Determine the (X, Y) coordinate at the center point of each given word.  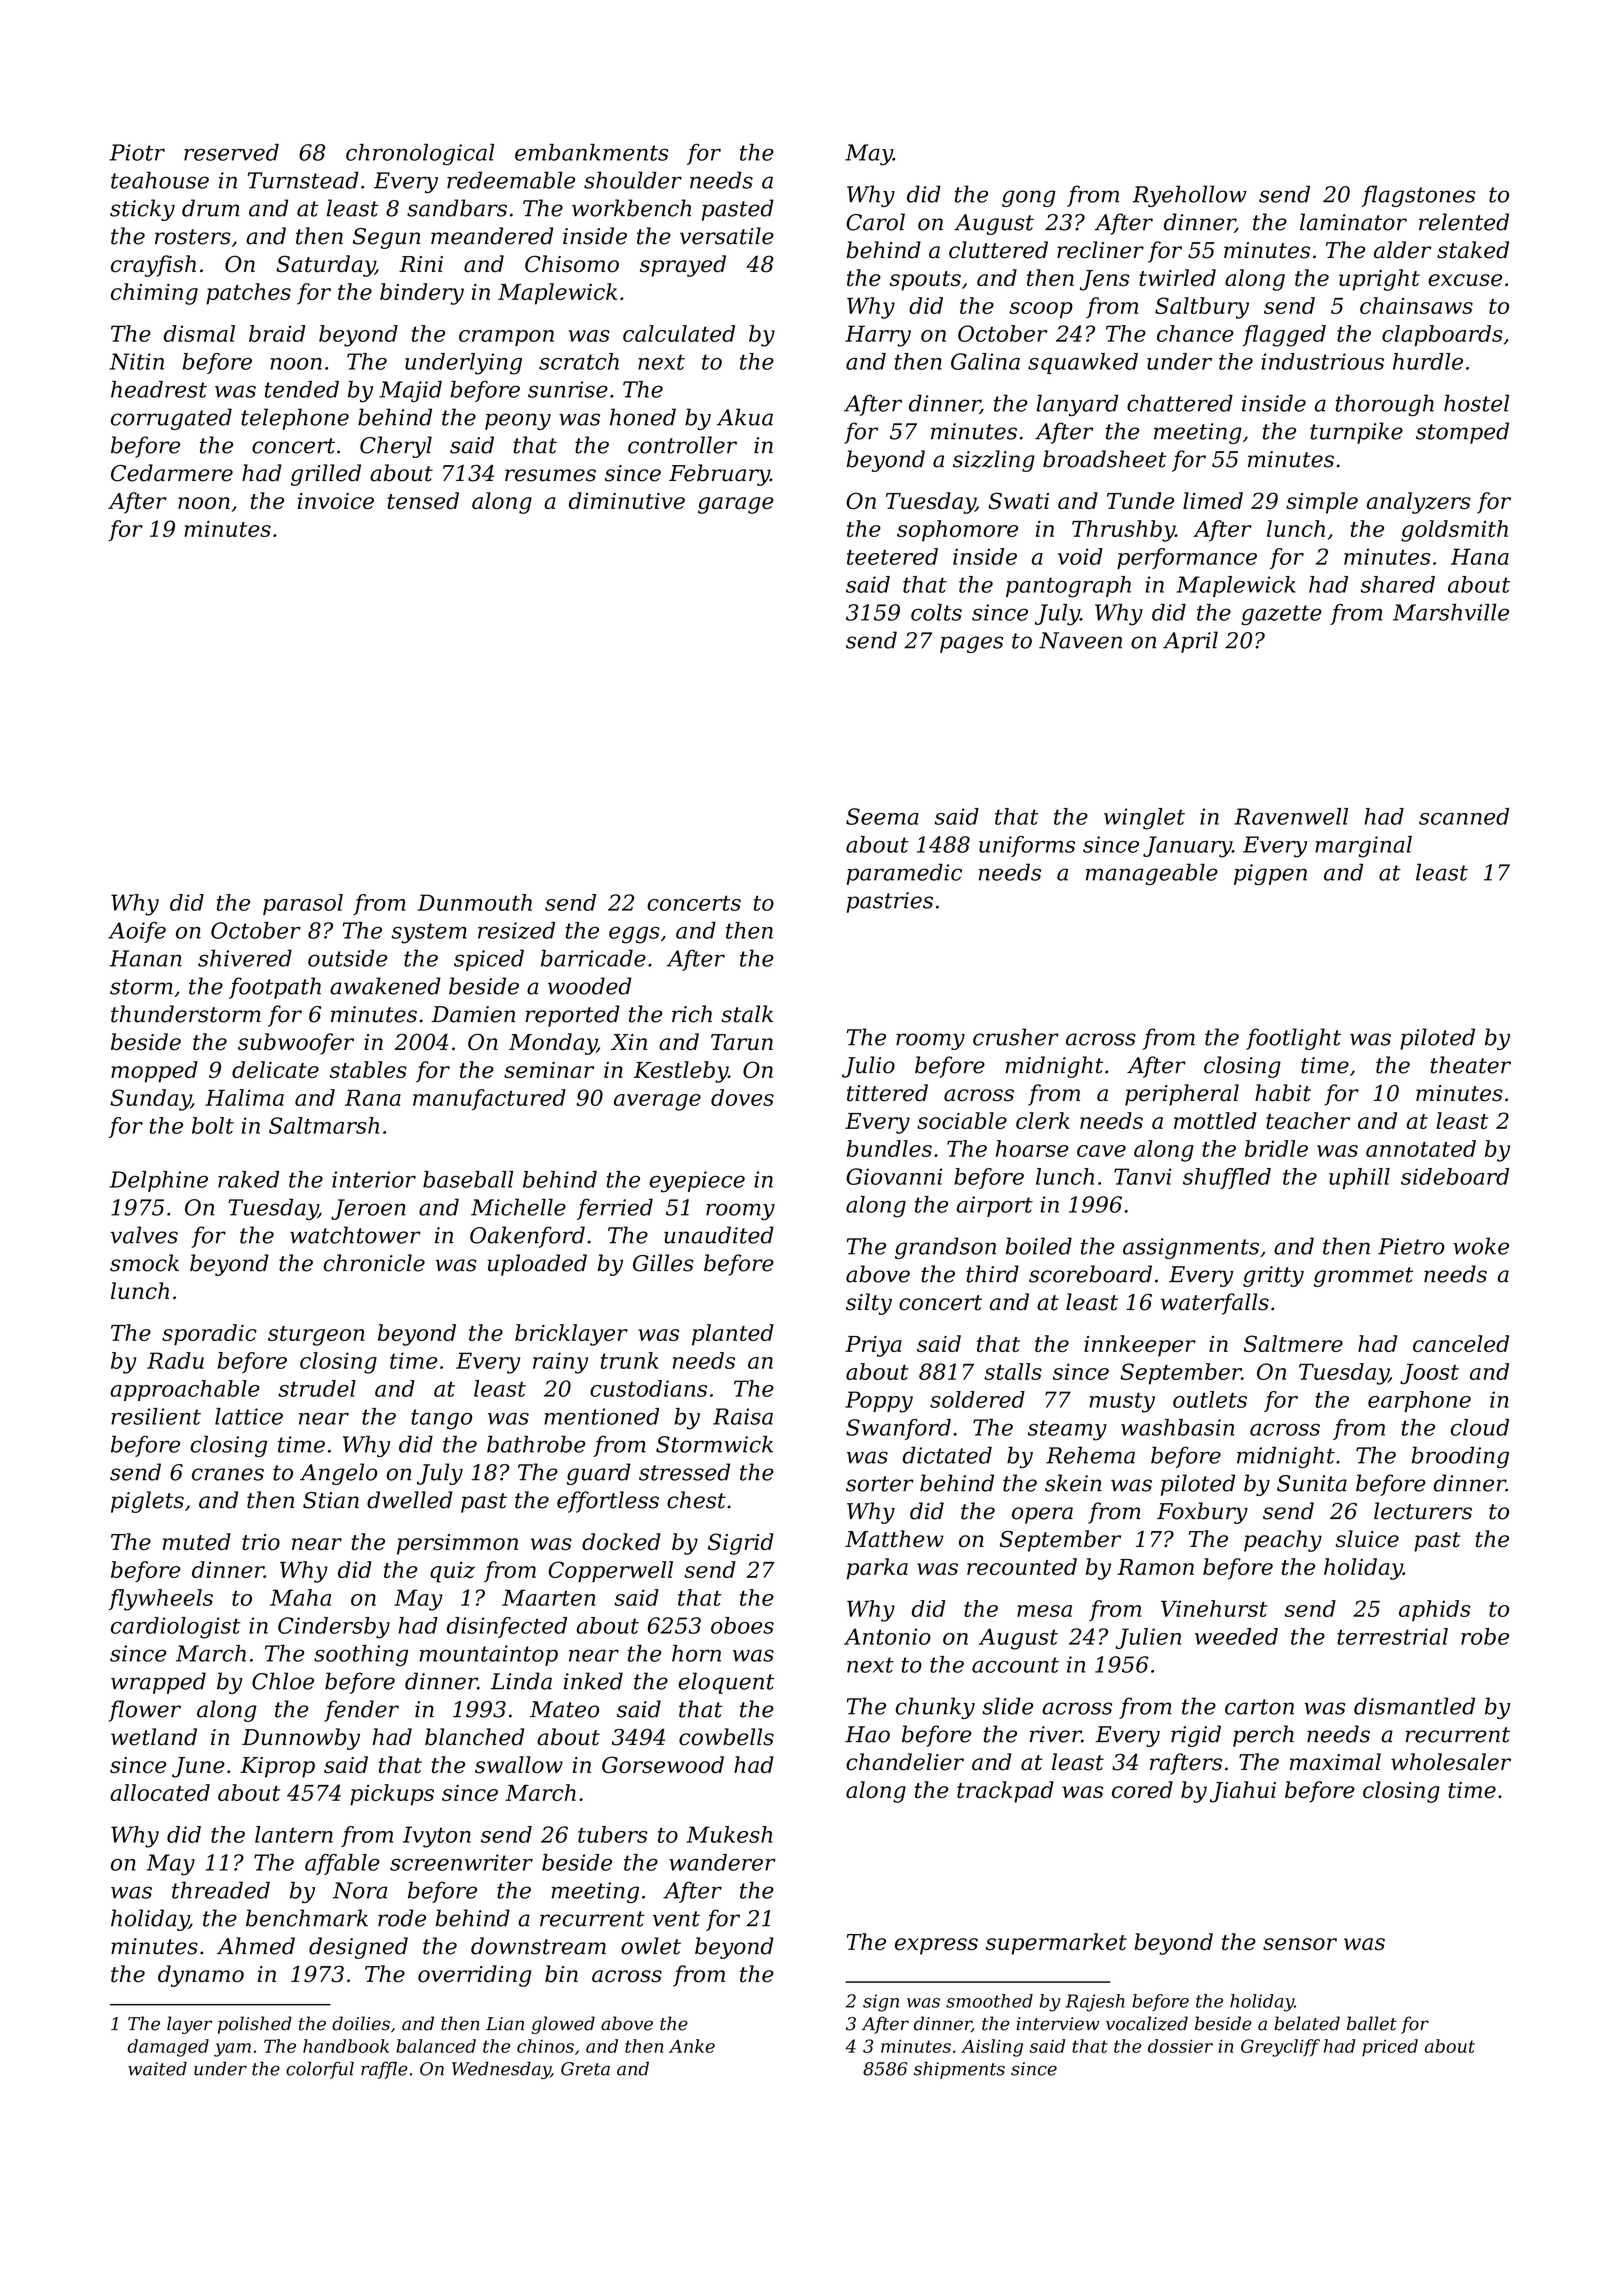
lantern (294, 1834)
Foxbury (1202, 1513)
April (1190, 642)
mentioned (601, 1416)
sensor (1300, 1944)
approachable (184, 1390)
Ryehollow (1189, 196)
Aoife (137, 932)
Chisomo (572, 264)
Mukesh (729, 1834)
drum (211, 208)
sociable (962, 1120)
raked (248, 1179)
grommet (1363, 1277)
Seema (882, 816)
